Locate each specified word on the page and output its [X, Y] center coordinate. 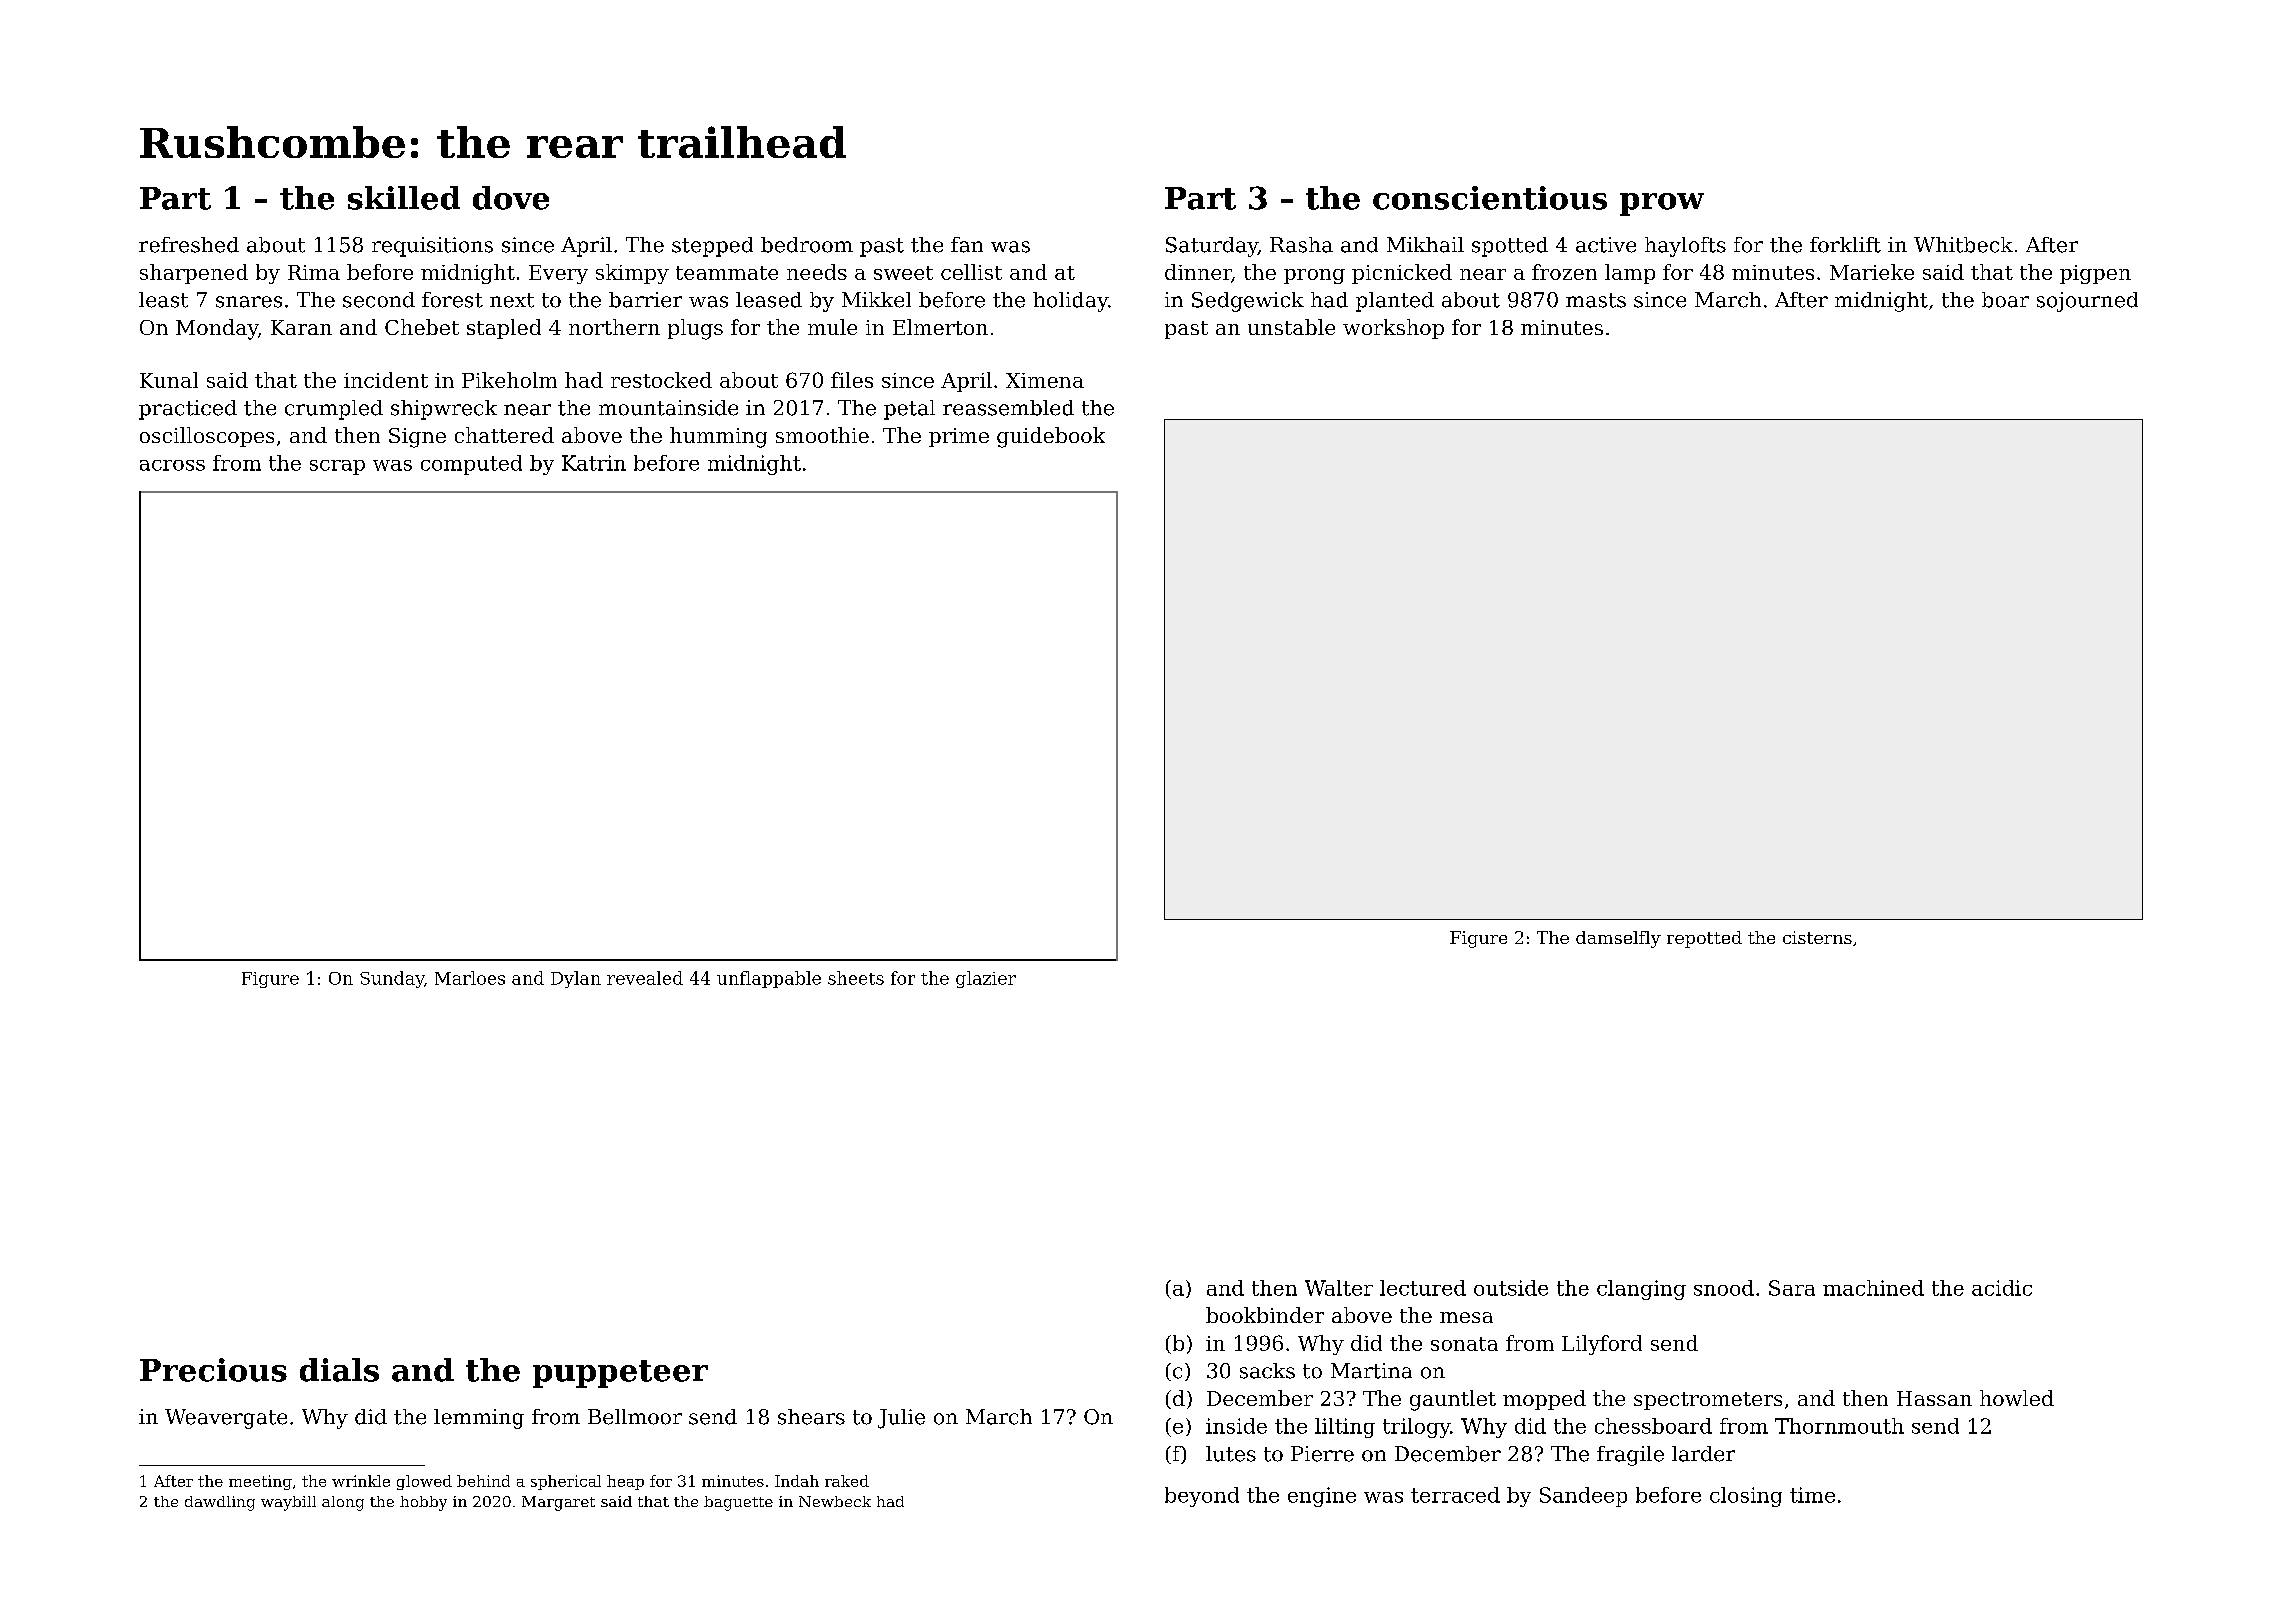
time [1812, 1495]
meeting [260, 1482]
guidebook [1051, 437]
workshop [1393, 329]
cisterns [1817, 937]
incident [386, 380]
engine [1322, 1497]
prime [959, 437]
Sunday [392, 979]
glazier [986, 979]
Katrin [594, 463]
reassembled [1008, 408]
